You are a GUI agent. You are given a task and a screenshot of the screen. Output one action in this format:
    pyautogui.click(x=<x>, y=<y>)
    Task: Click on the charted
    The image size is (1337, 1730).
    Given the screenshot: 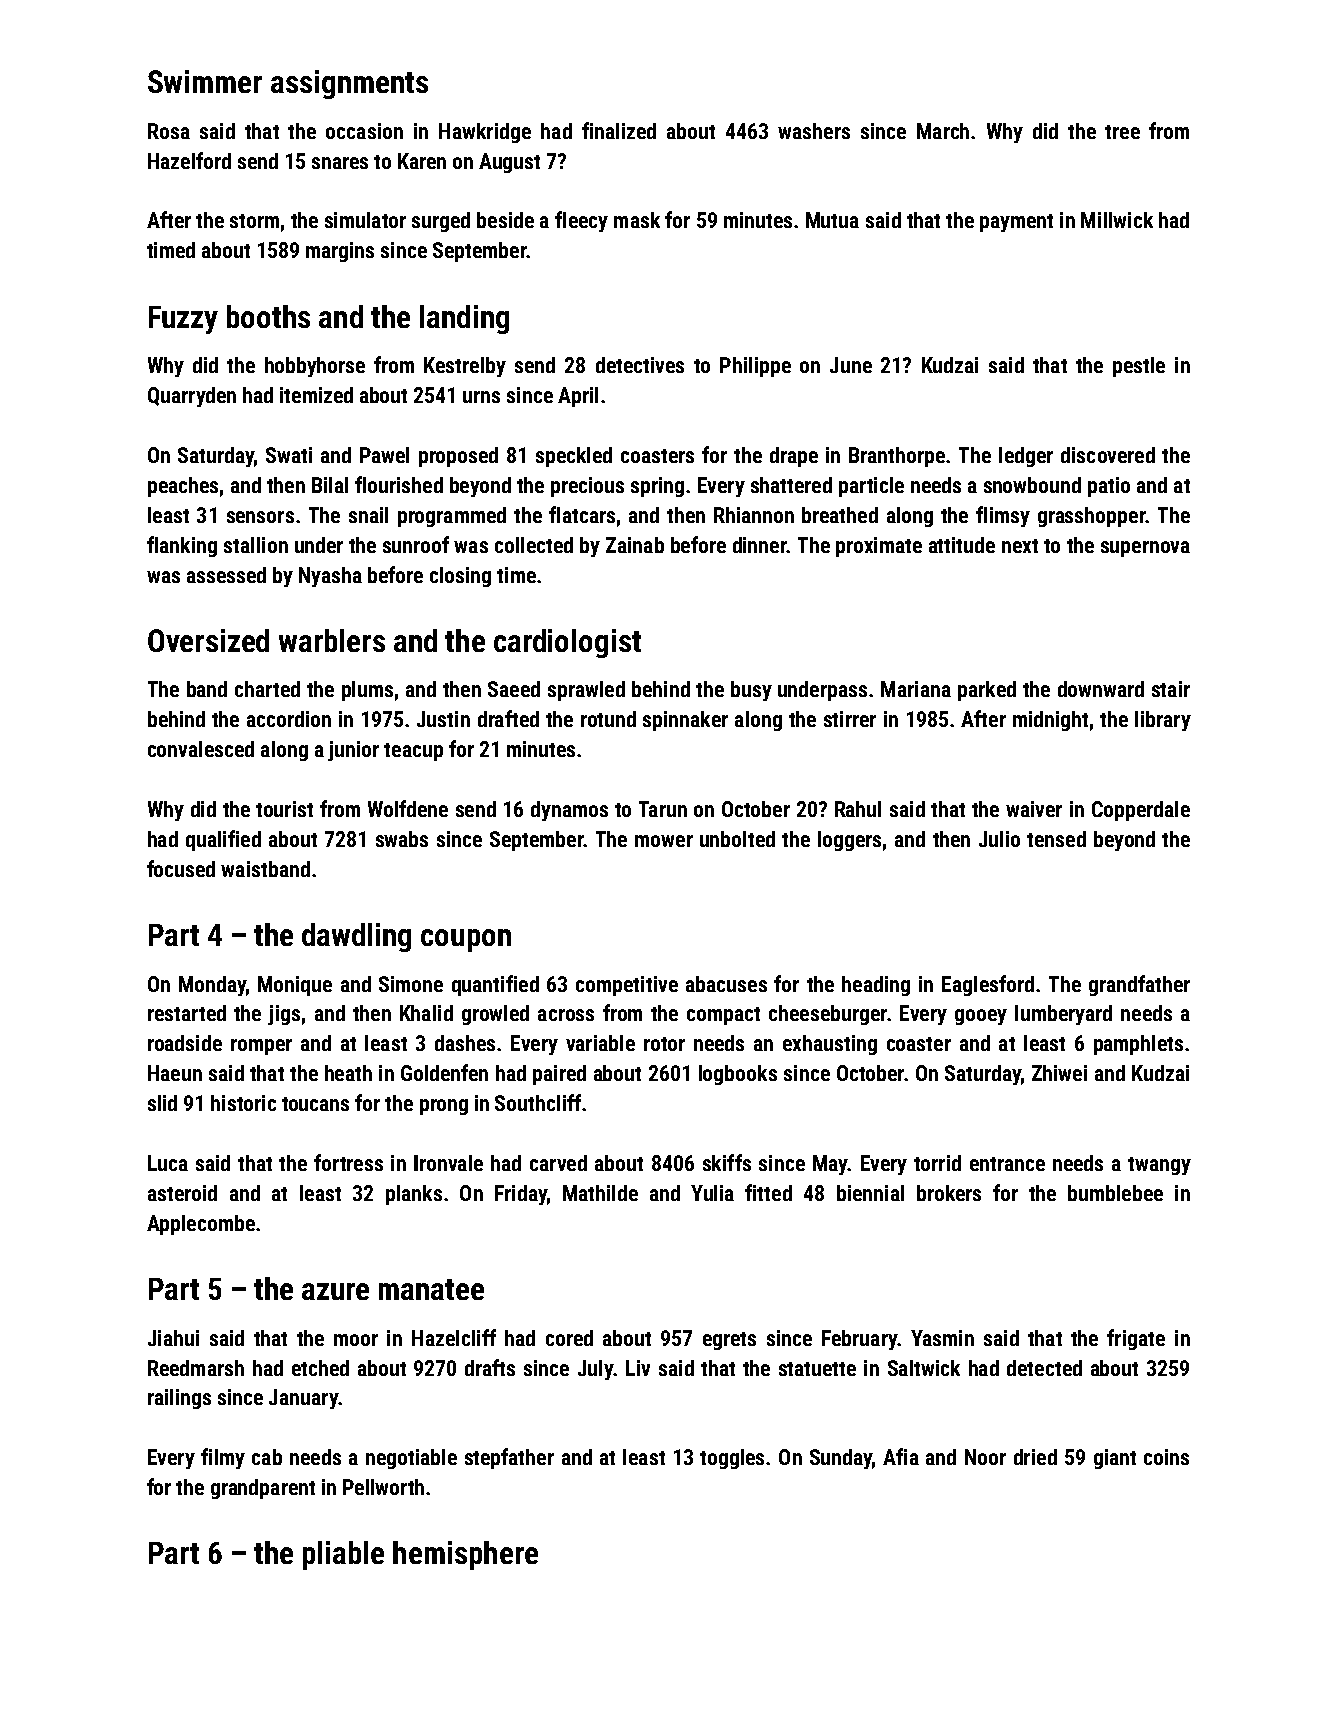 What is the action you would take?
    pyautogui.click(x=267, y=689)
